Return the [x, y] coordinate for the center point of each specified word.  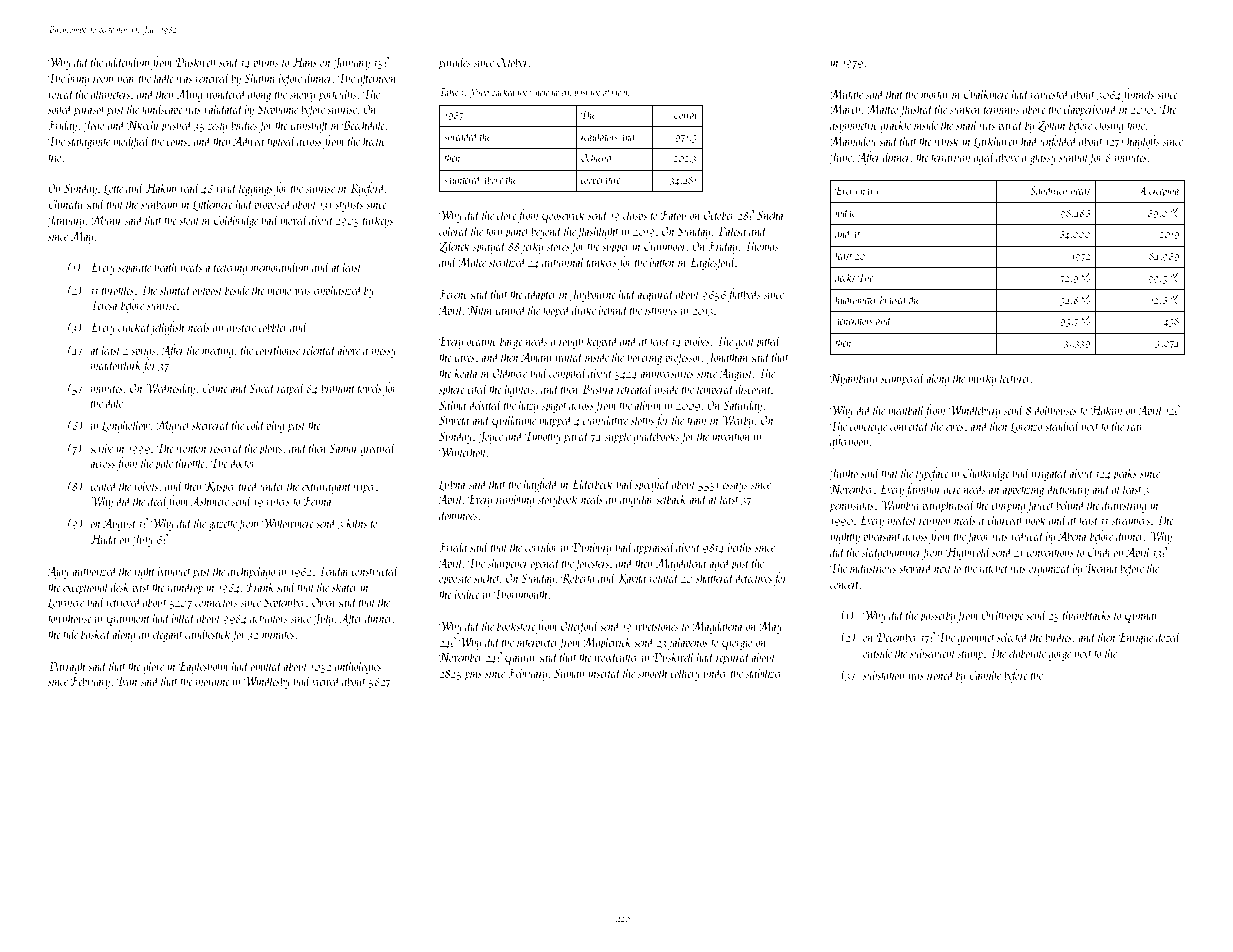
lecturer [1015, 377]
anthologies [358, 667]
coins [176, 141]
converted [910, 425]
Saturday [742, 406]
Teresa [103, 305]
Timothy [543, 437]
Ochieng [596, 158]
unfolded [1059, 142]
